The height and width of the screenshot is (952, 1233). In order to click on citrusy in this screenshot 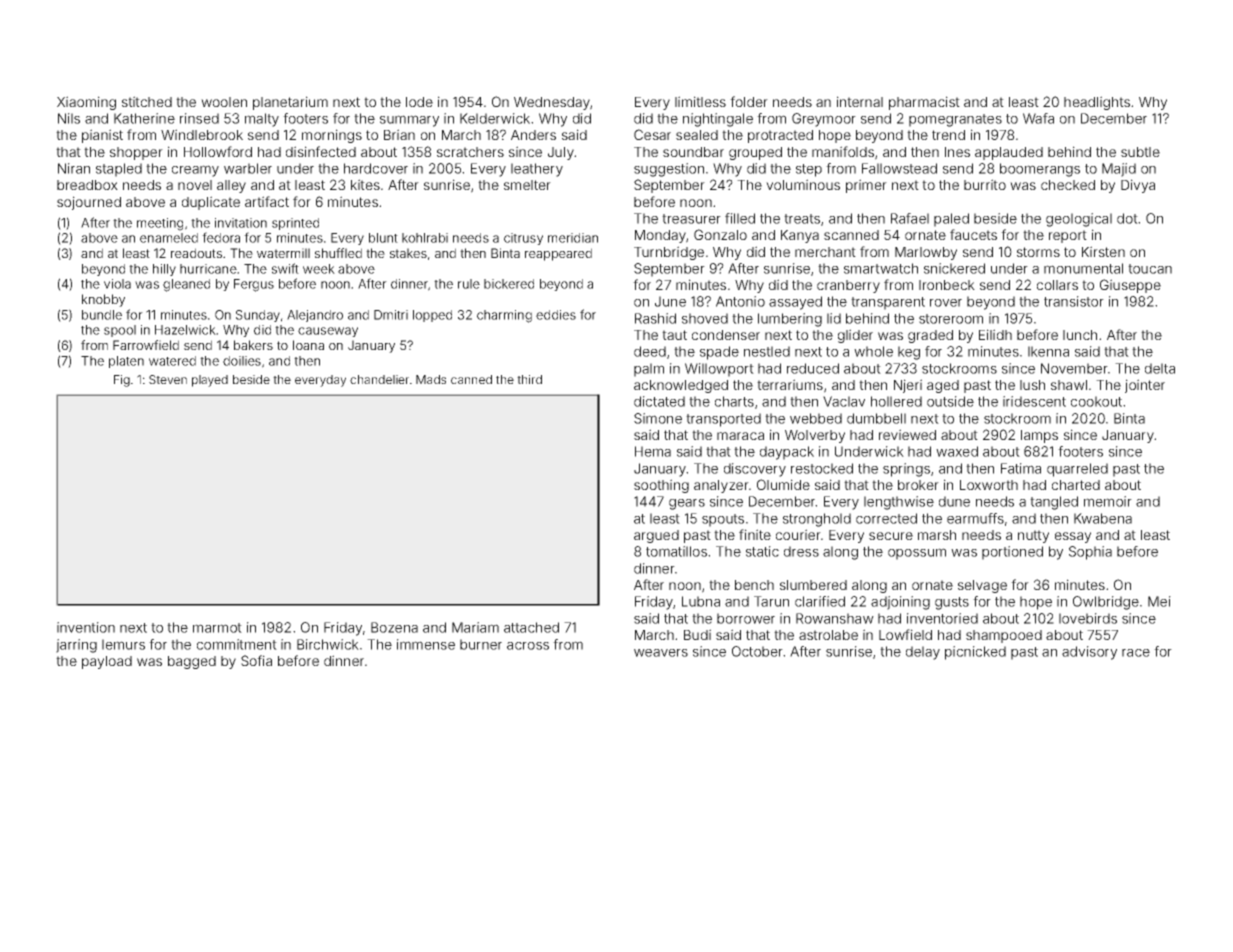, I will do `click(523, 239)`.
